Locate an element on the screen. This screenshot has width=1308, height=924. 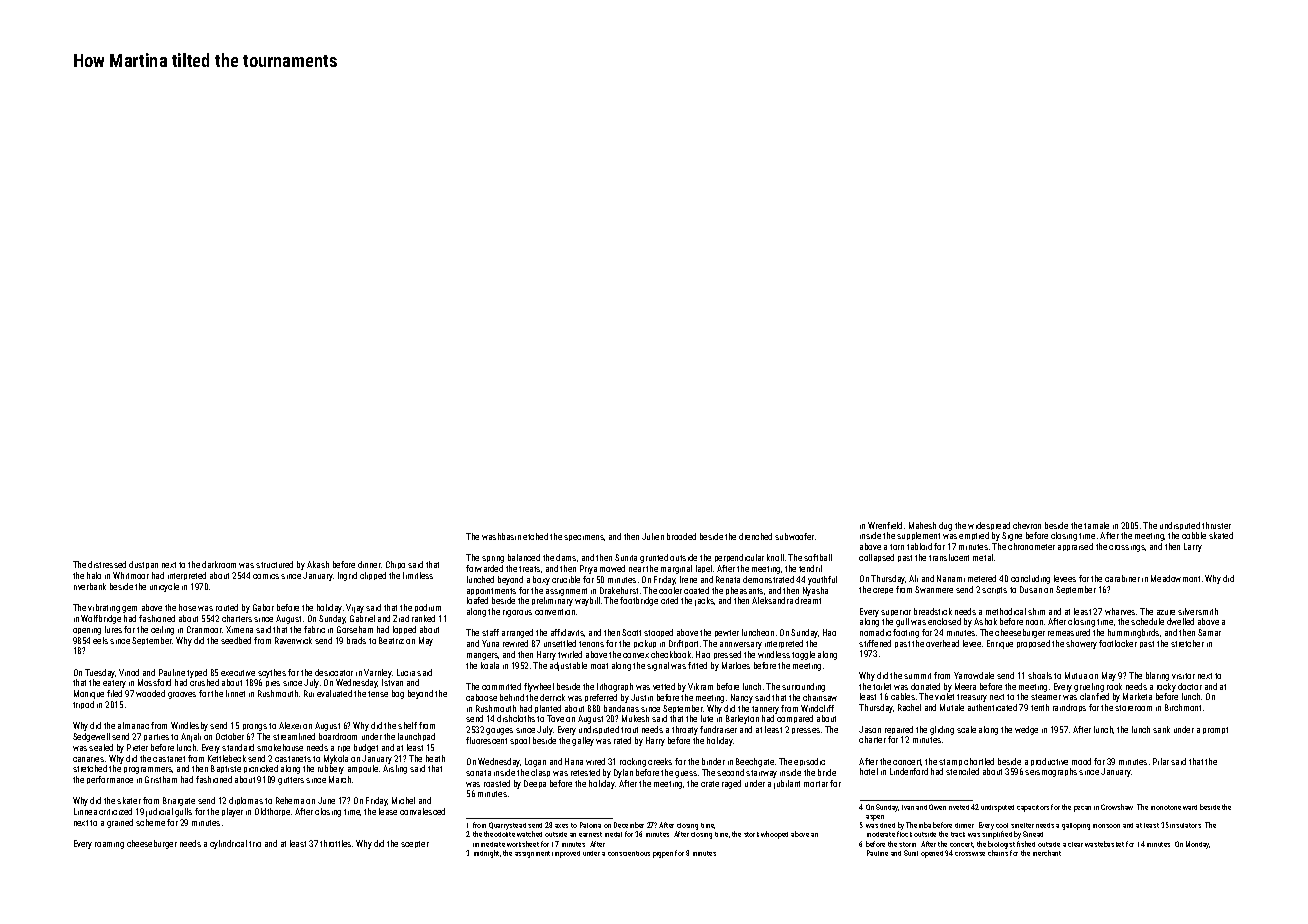
vetted is located at coordinates (664, 686).
